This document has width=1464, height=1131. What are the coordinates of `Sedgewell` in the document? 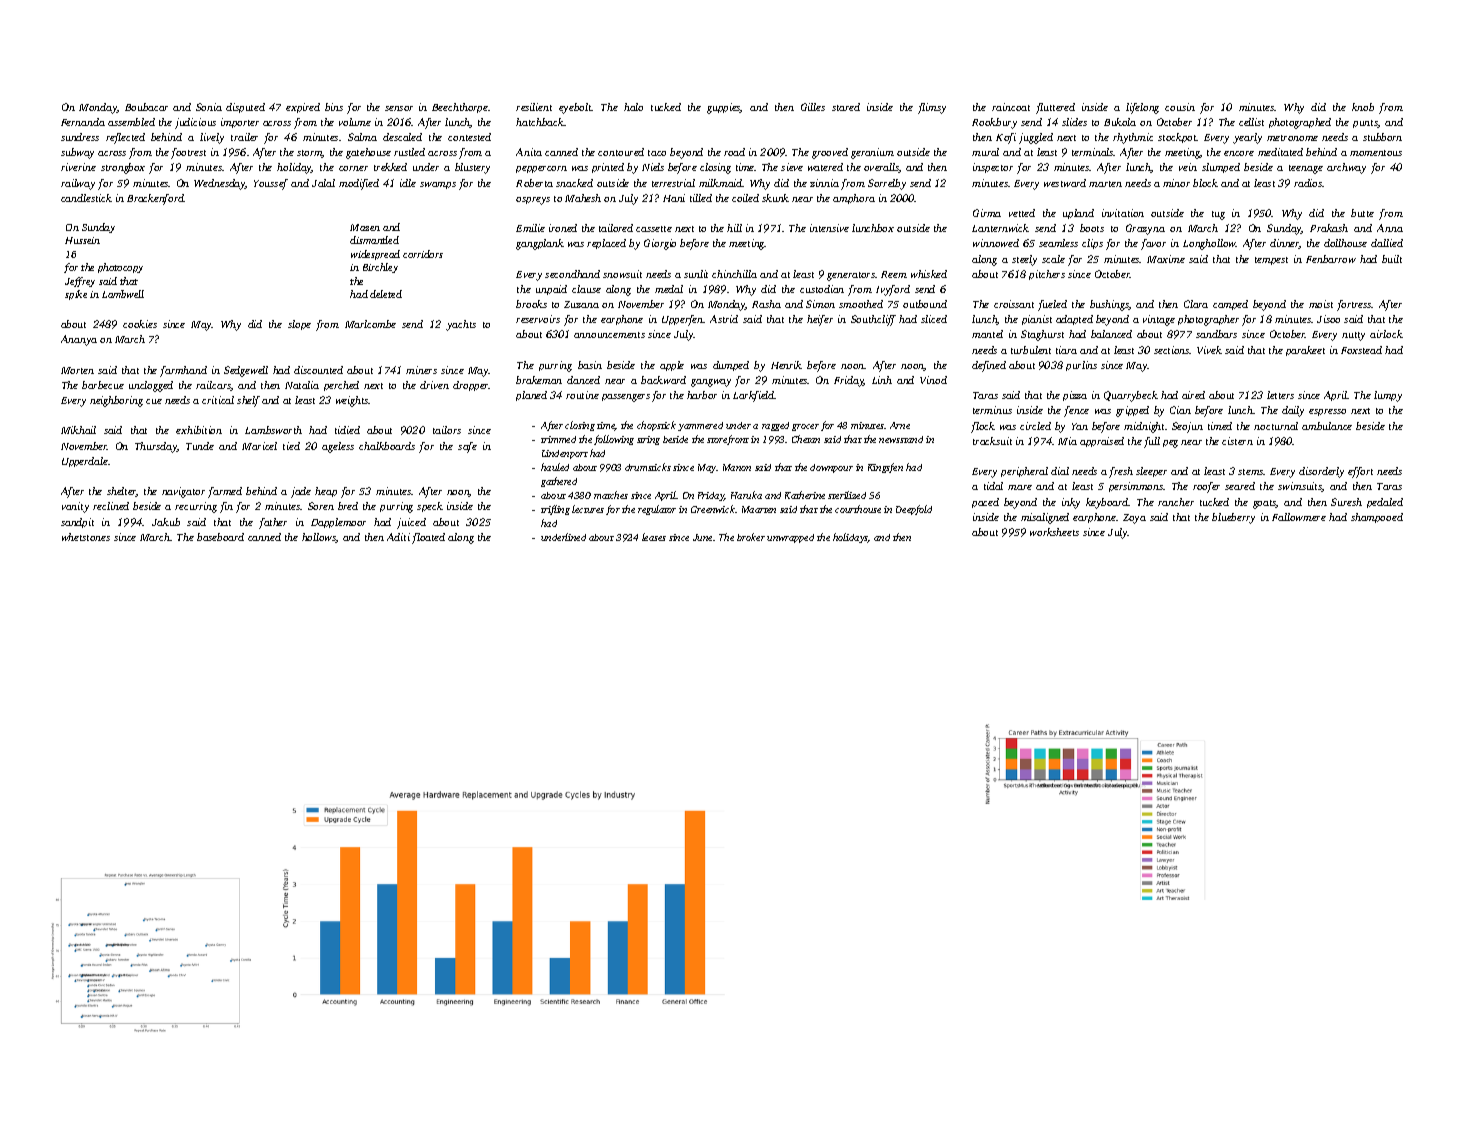 It's located at (246, 371).
